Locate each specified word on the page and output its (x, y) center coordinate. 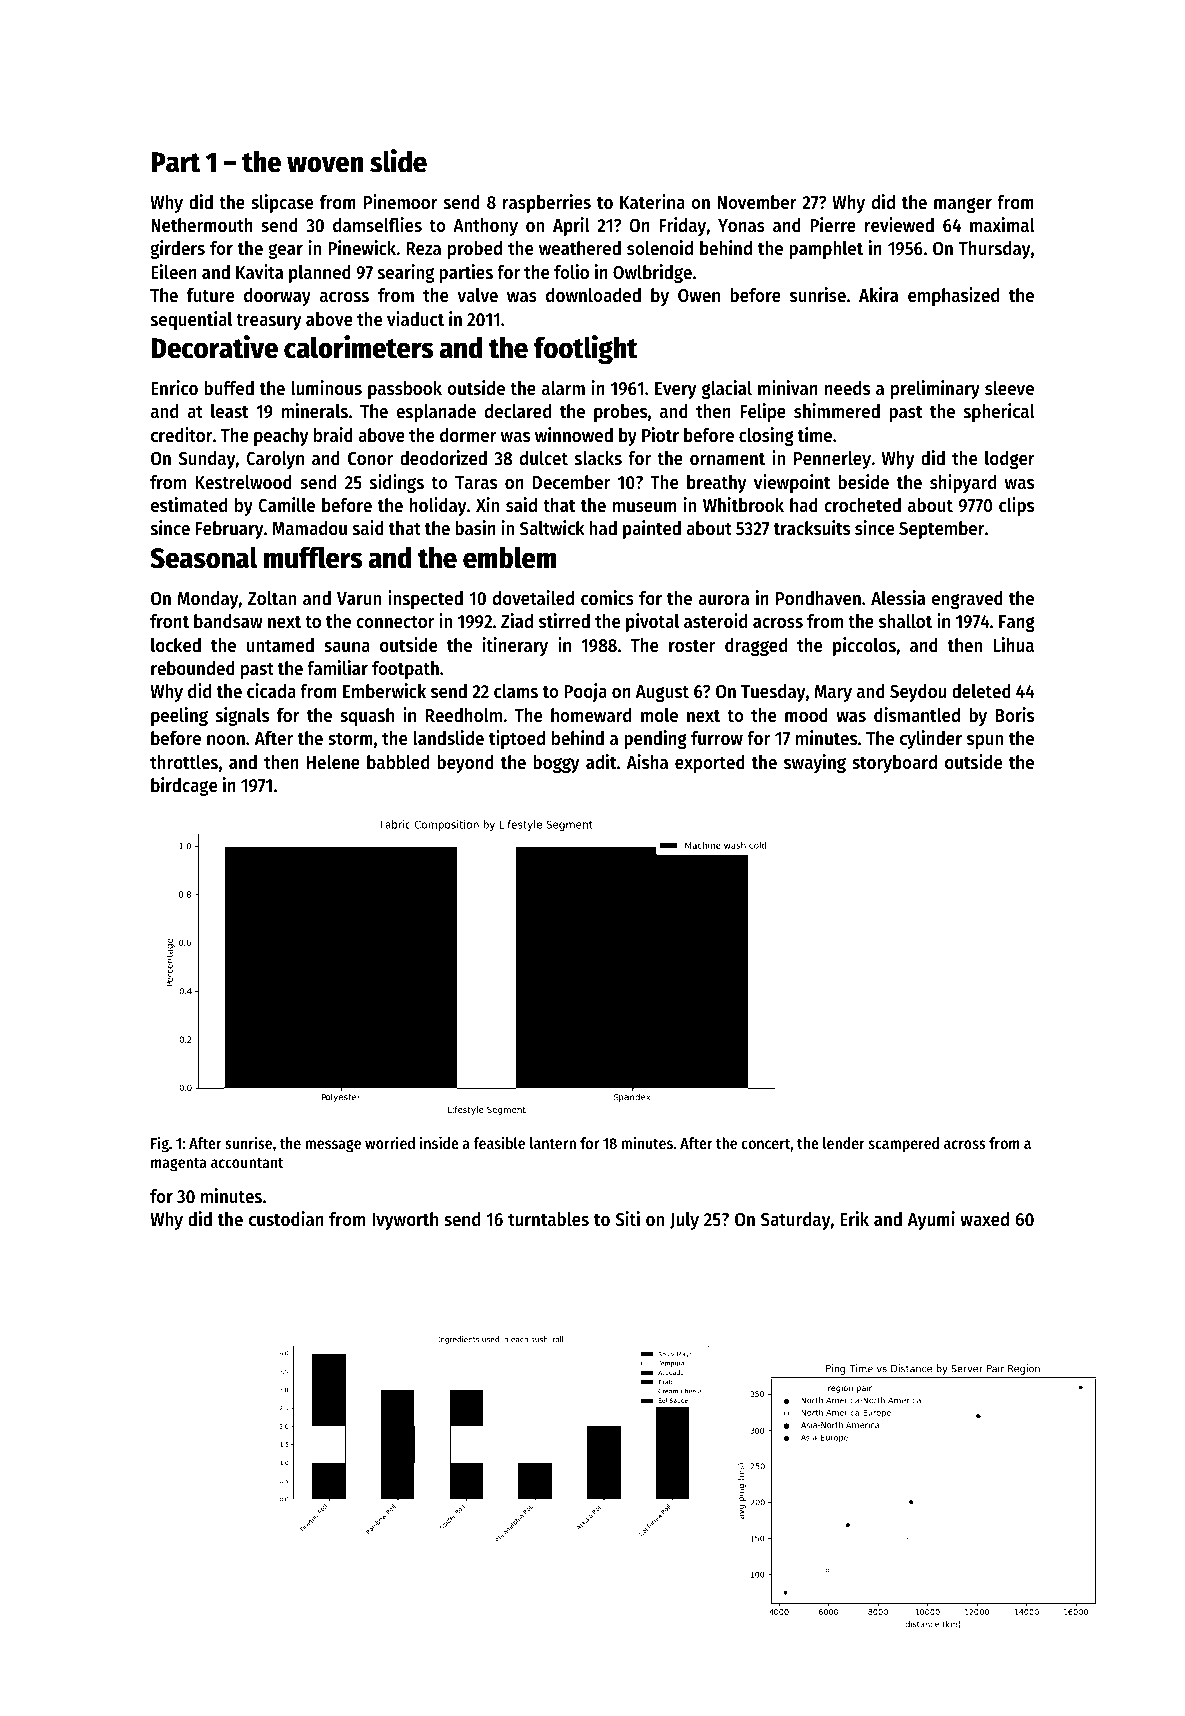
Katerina (652, 202)
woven (325, 164)
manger (963, 205)
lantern (553, 1143)
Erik (854, 1218)
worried (390, 1142)
